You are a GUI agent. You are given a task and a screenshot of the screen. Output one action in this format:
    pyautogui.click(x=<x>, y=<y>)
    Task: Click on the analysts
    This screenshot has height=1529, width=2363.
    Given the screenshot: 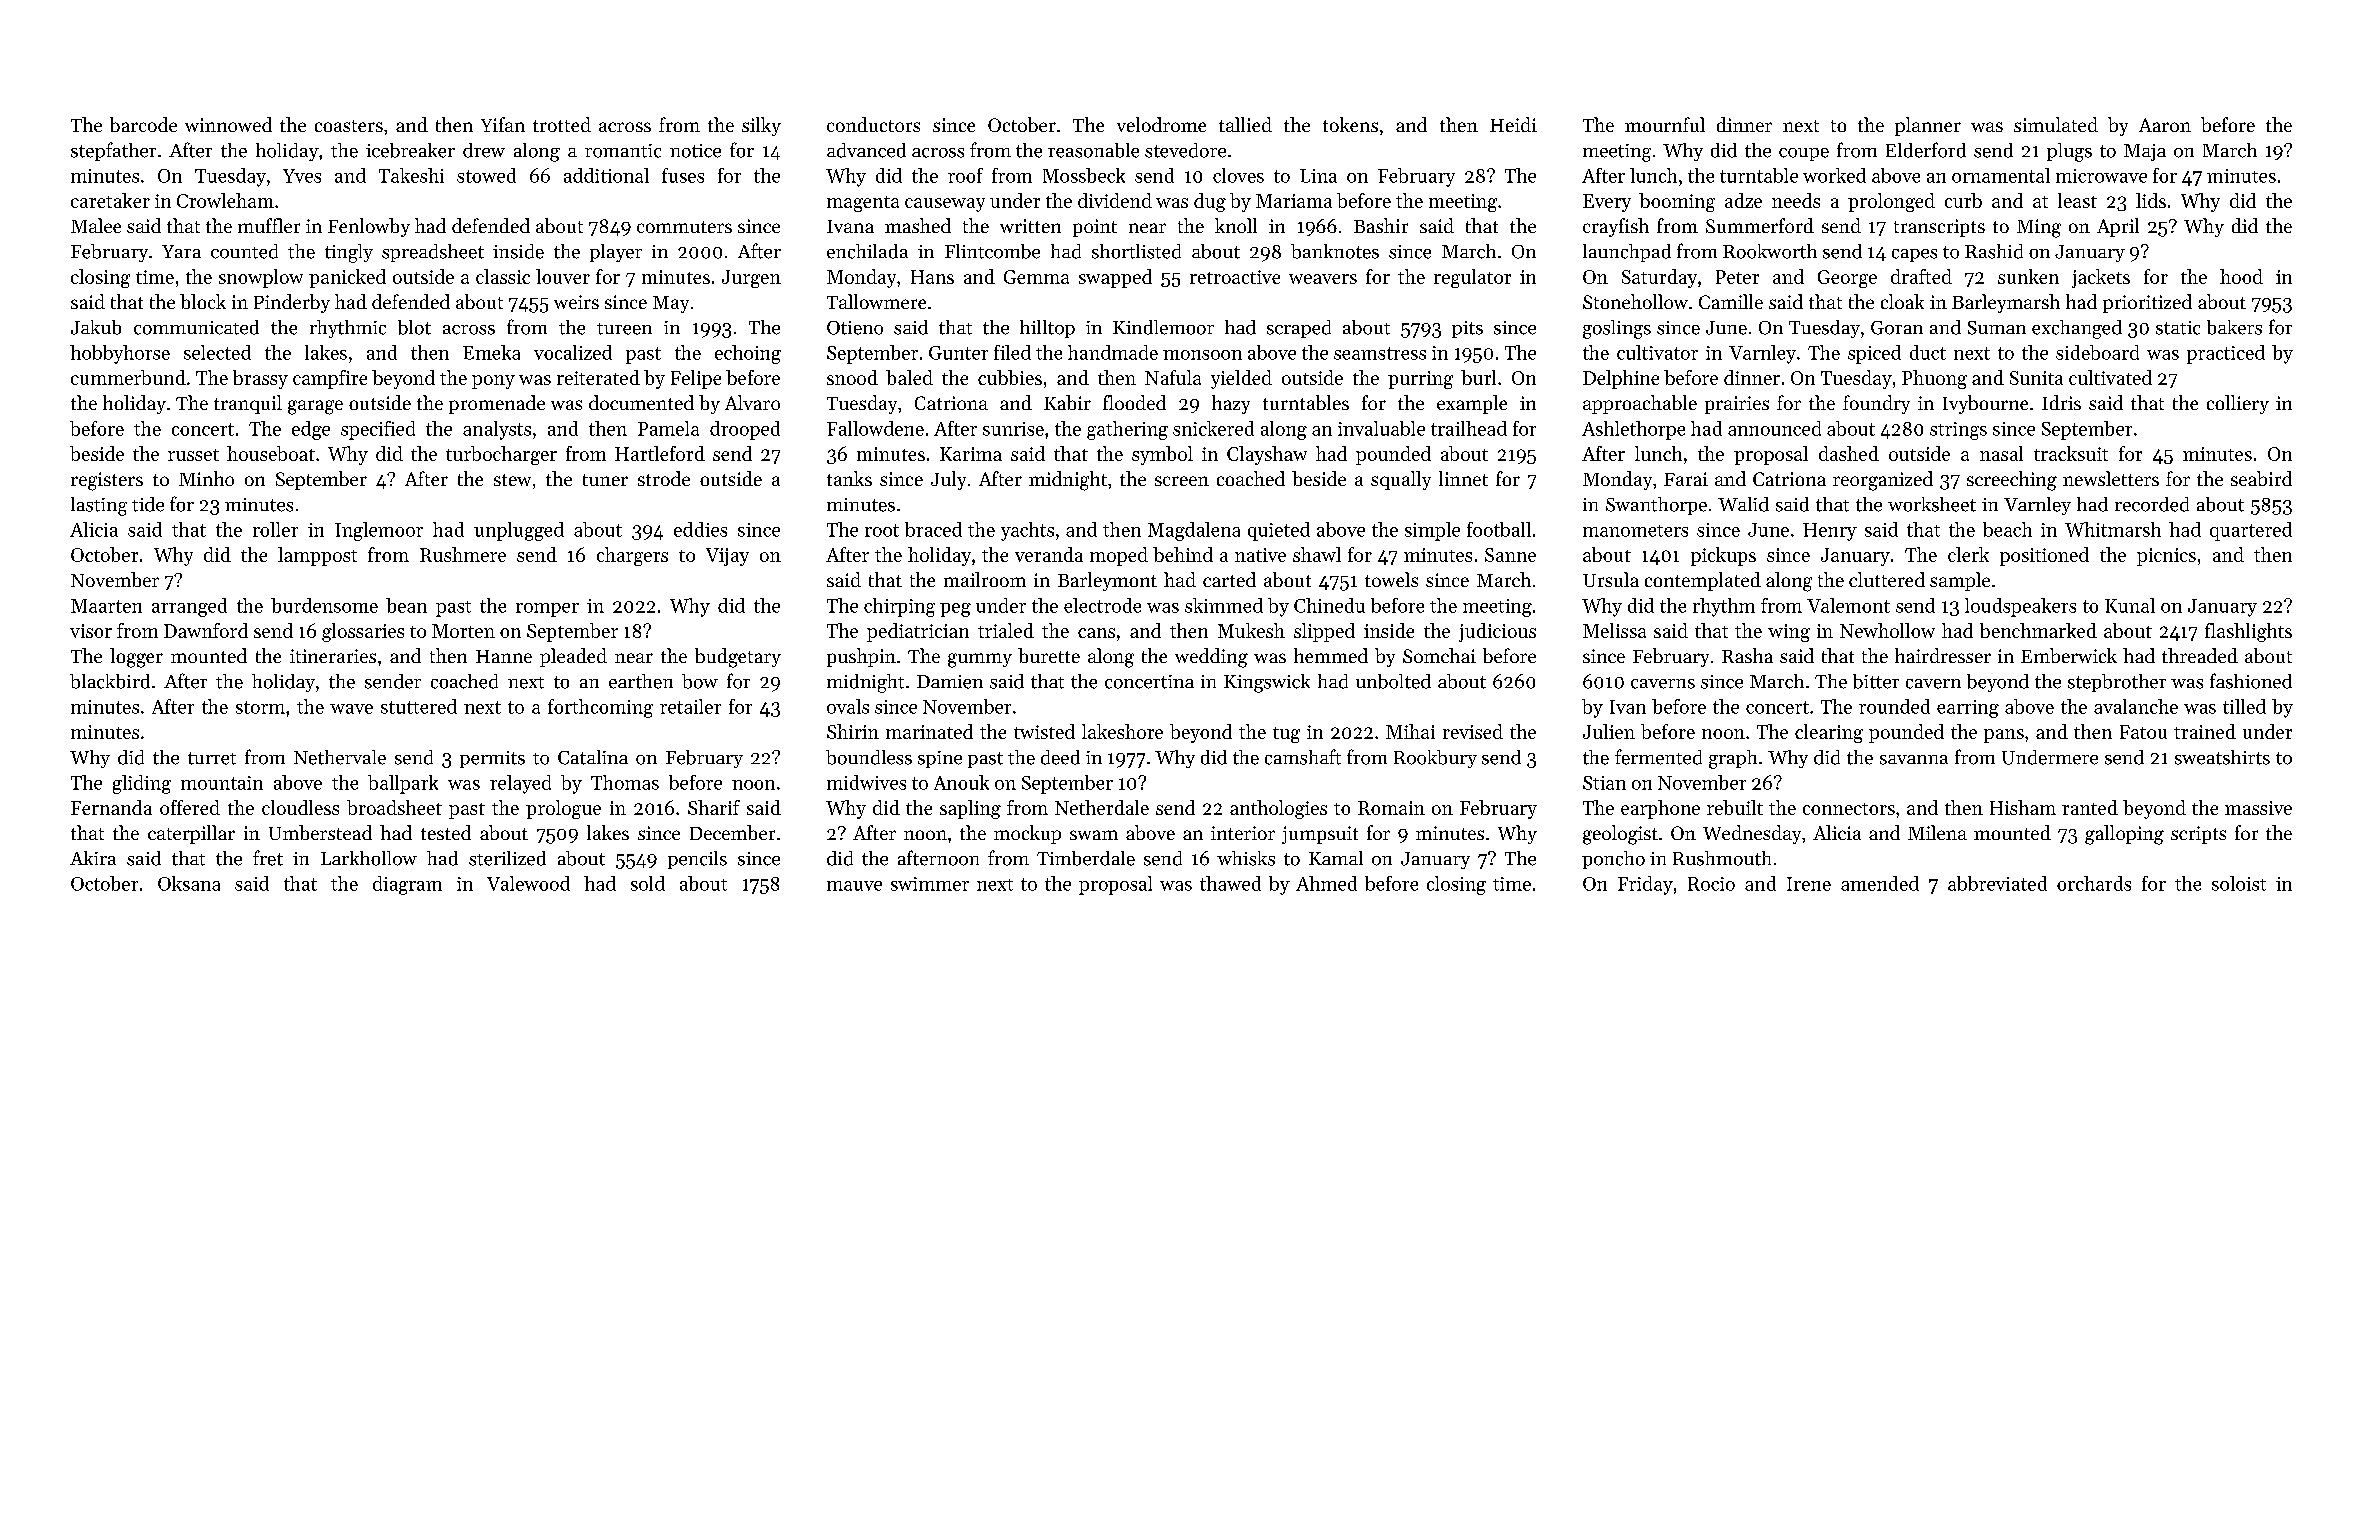 What is the action you would take?
    pyautogui.click(x=497, y=430)
